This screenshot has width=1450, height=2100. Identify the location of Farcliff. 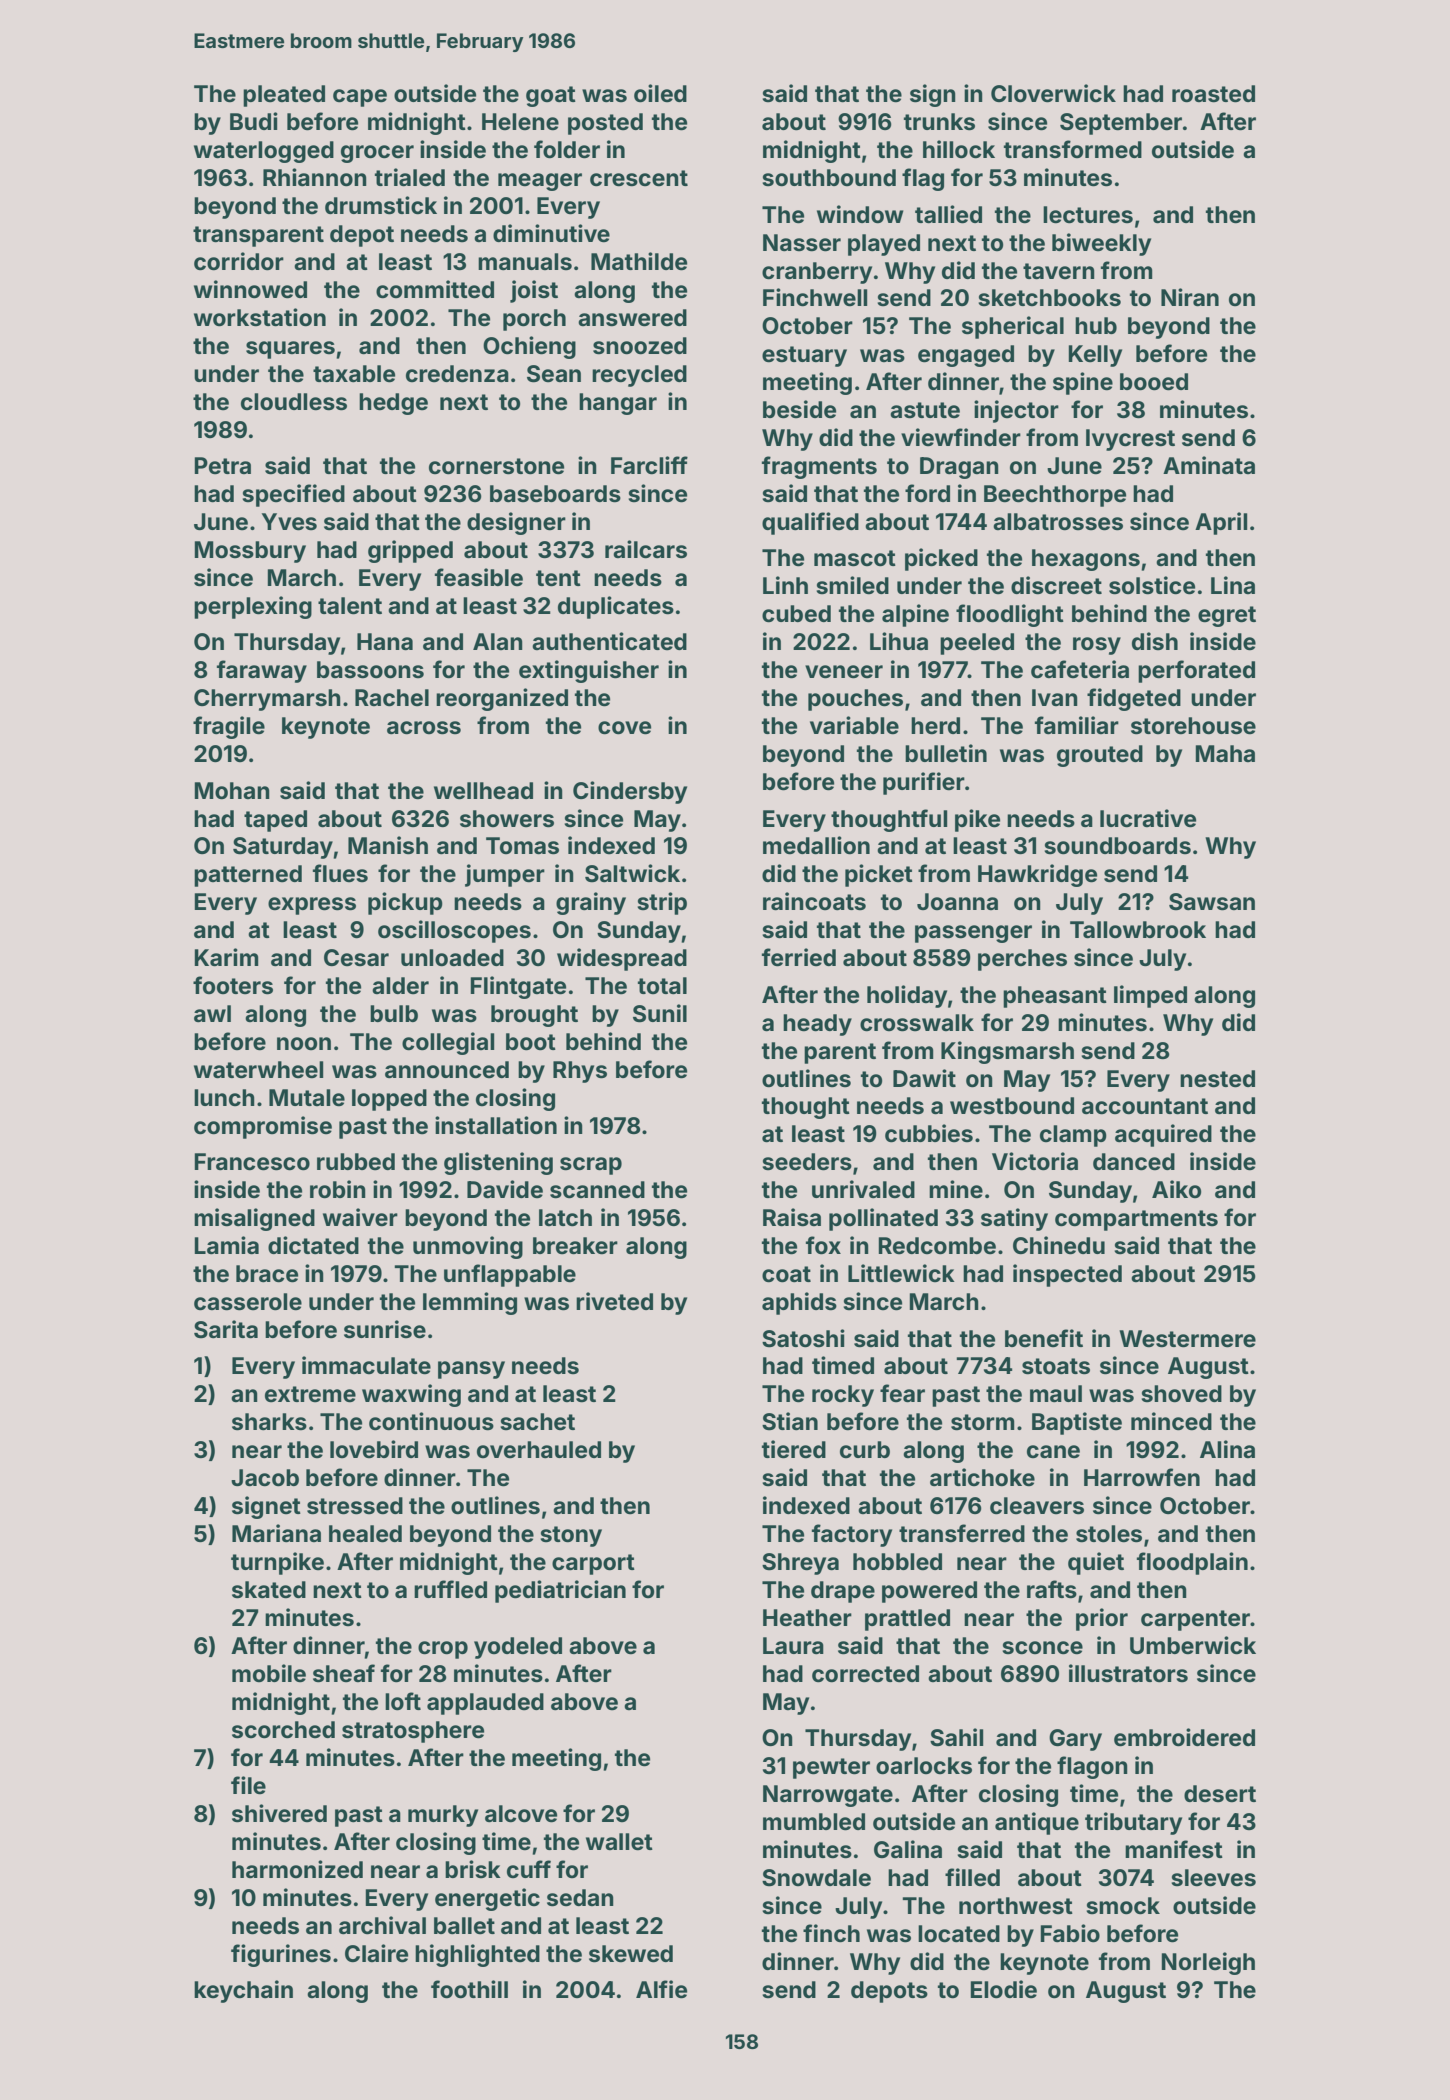
(649, 465).
